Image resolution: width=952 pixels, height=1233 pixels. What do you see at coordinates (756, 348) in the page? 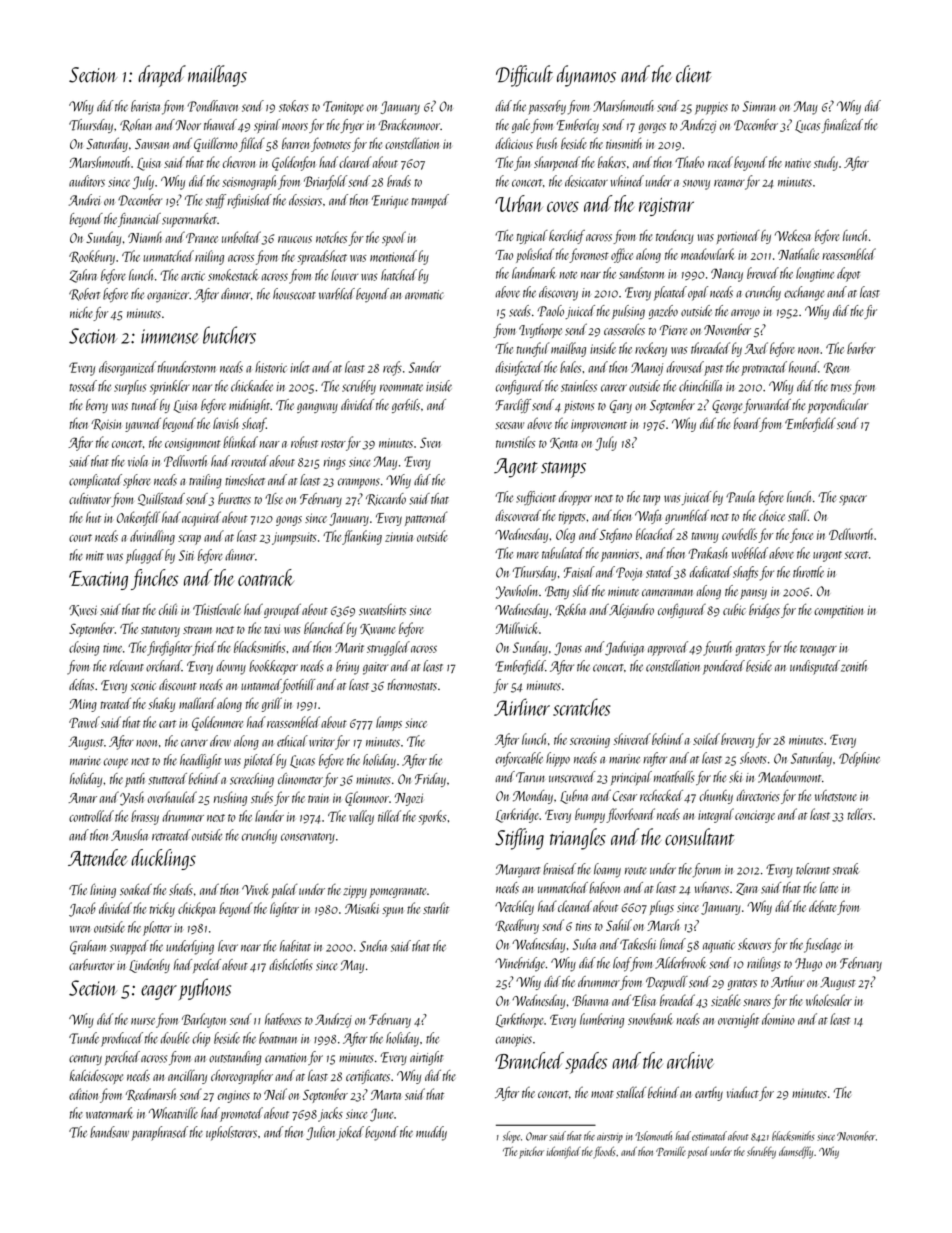
I see `Axel` at bounding box center [756, 348].
